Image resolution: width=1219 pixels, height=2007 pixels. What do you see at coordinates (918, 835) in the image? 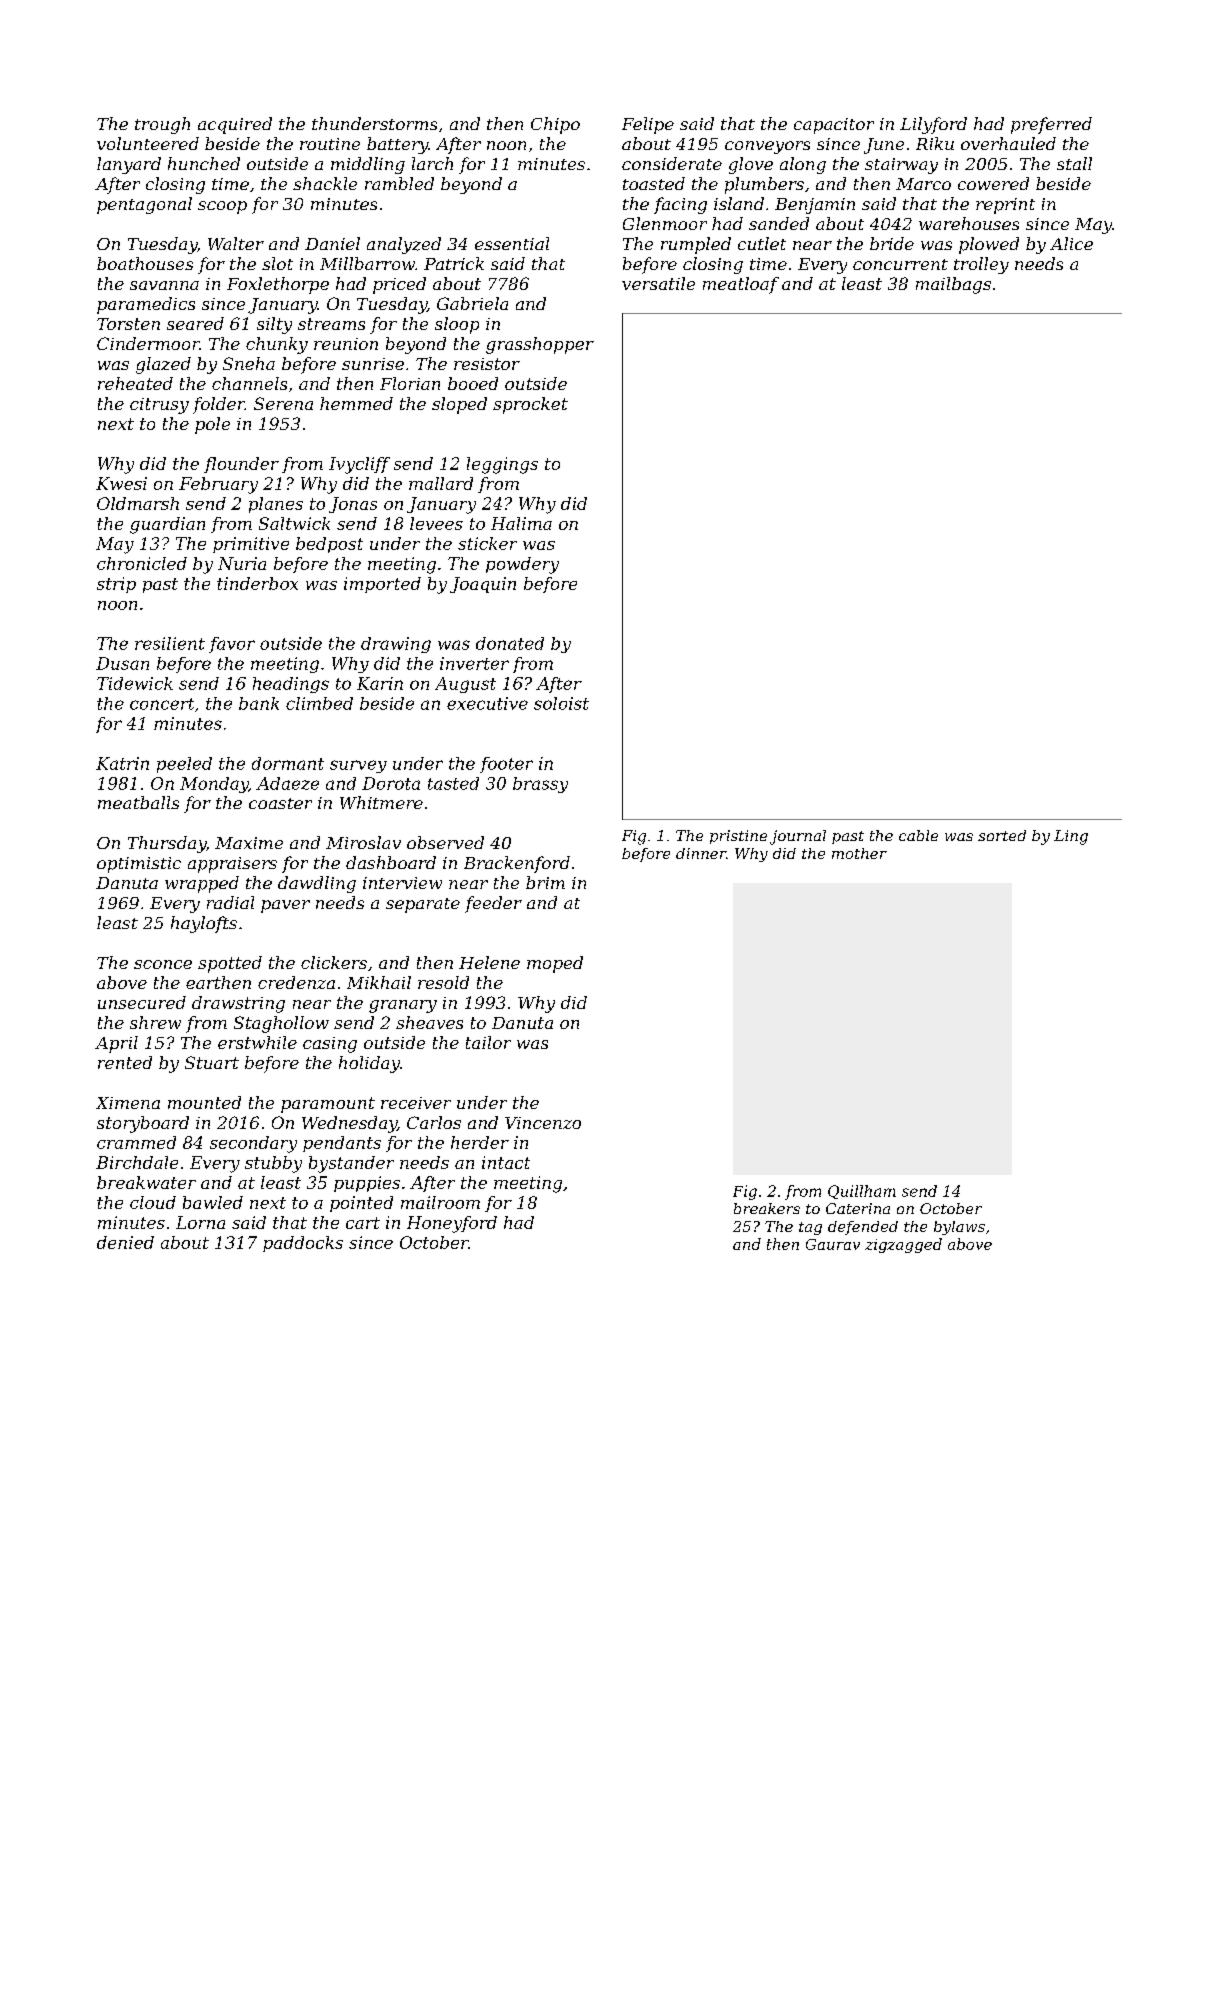
I see `cable` at bounding box center [918, 835].
